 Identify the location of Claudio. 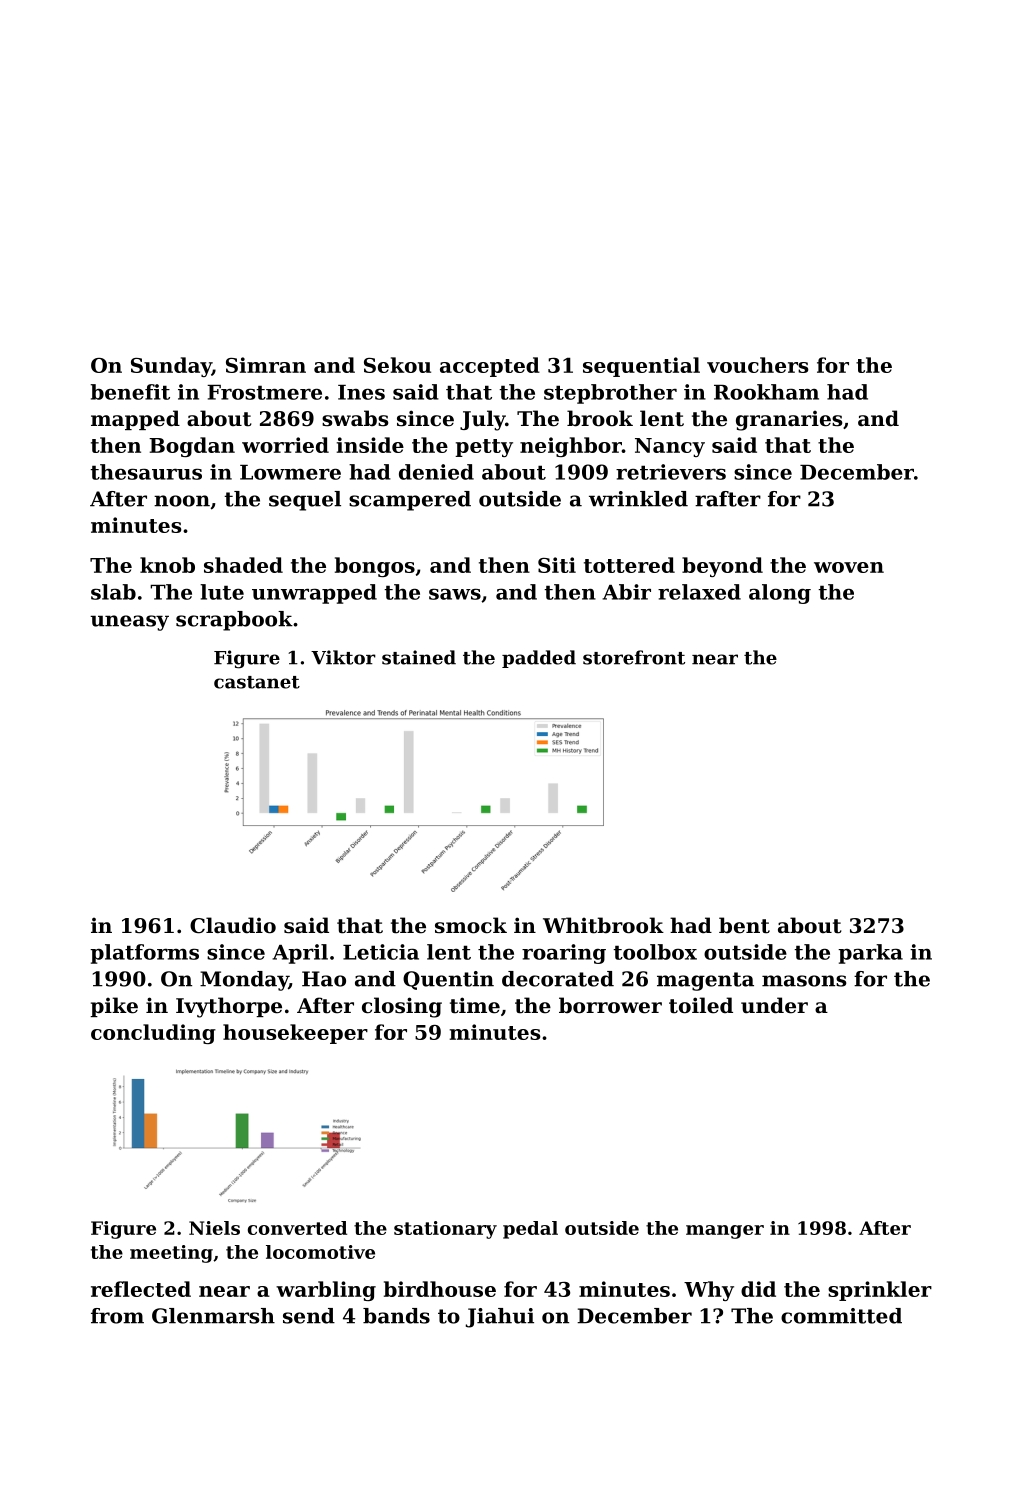
(233, 925).
